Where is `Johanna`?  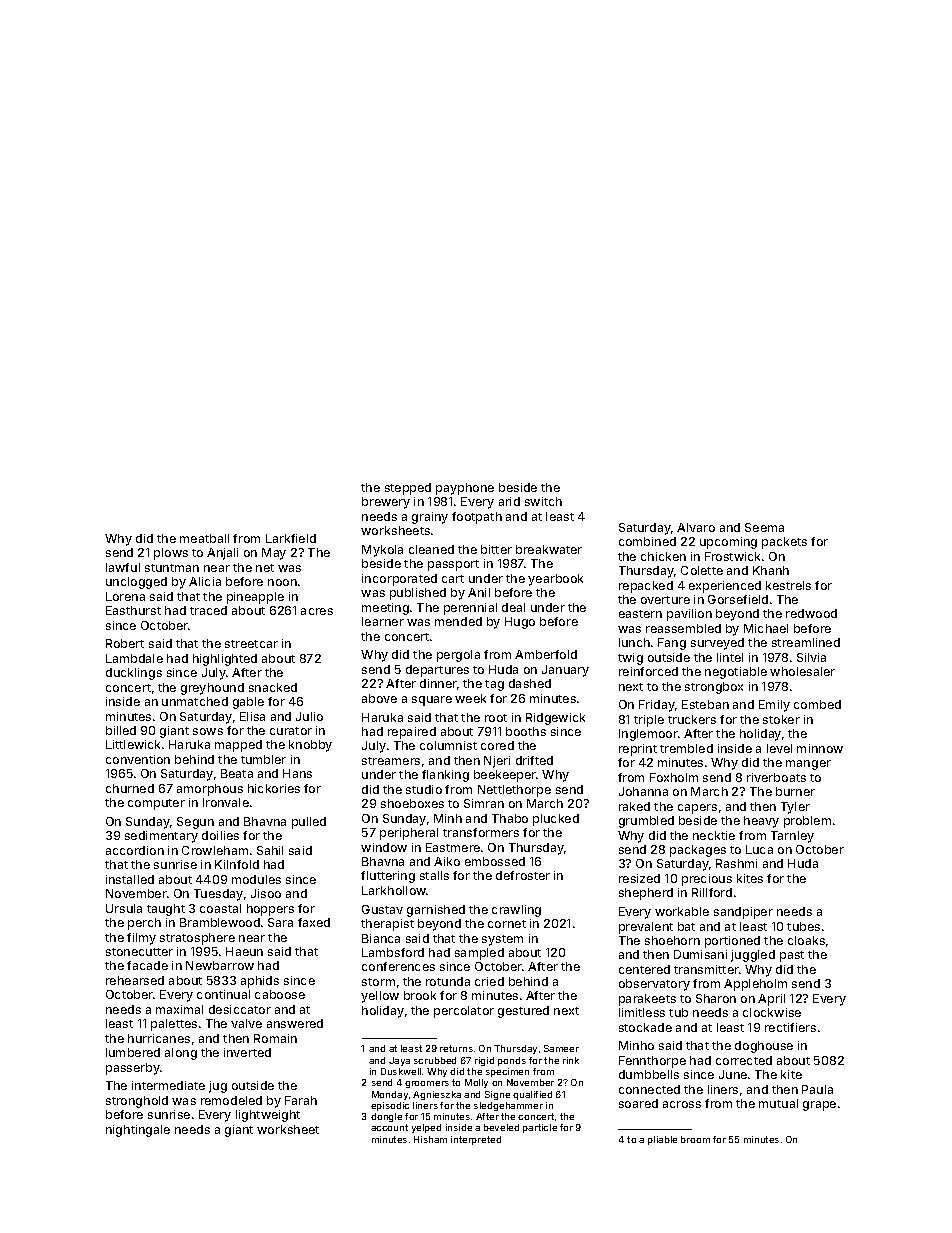 Johanna is located at coordinates (643, 791).
